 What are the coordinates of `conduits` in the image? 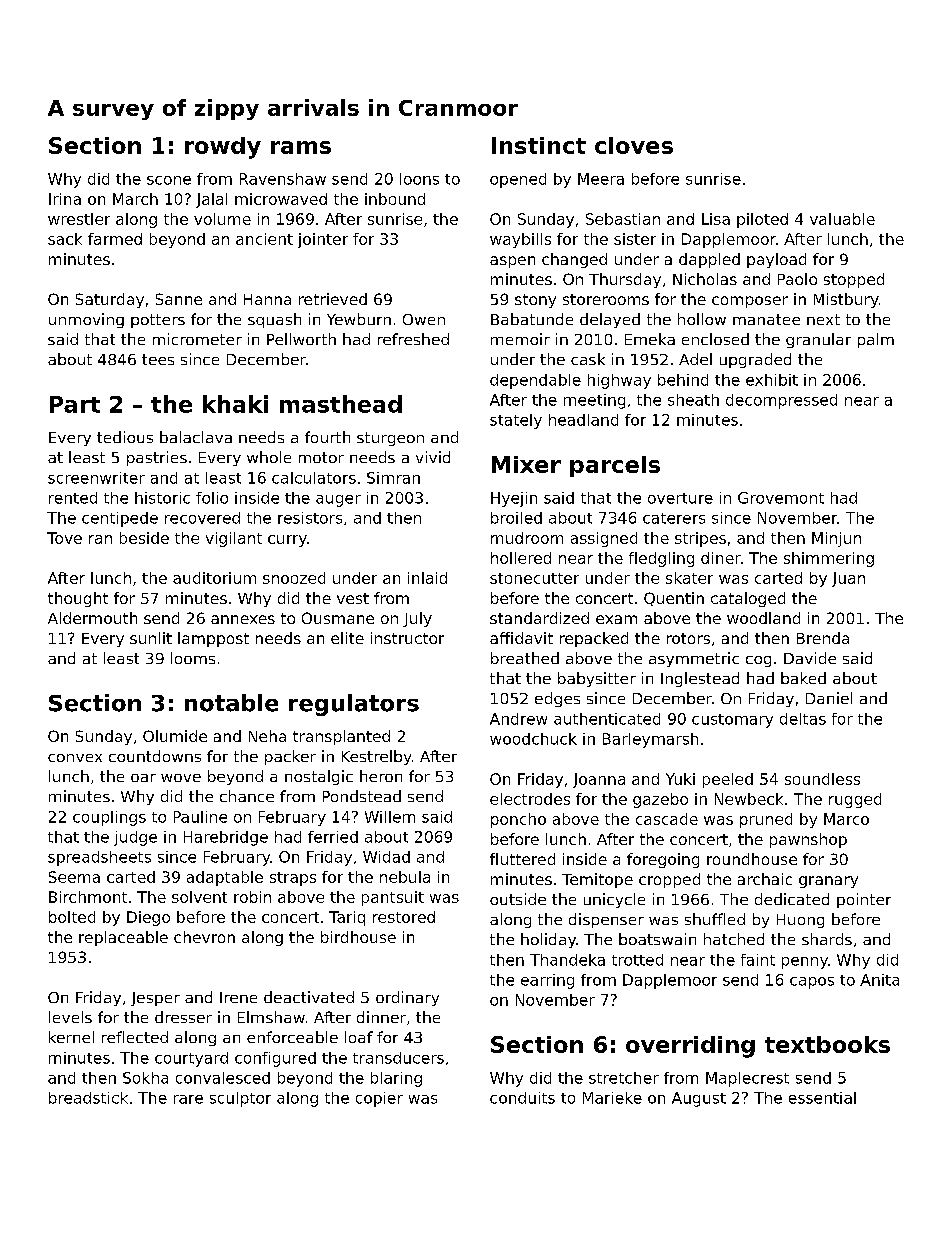 It's located at (522, 1098).
